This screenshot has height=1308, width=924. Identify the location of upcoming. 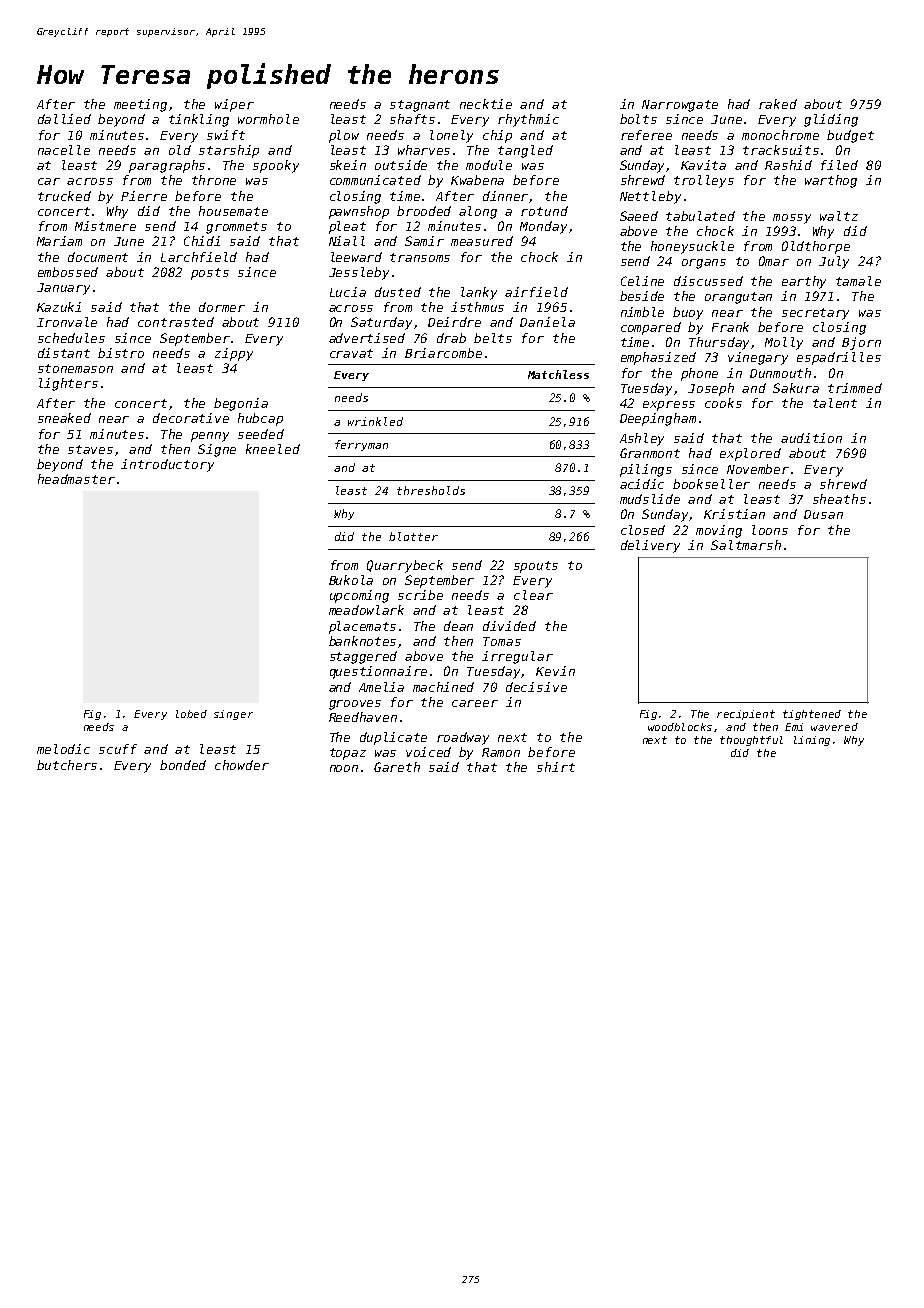
(359, 596).
